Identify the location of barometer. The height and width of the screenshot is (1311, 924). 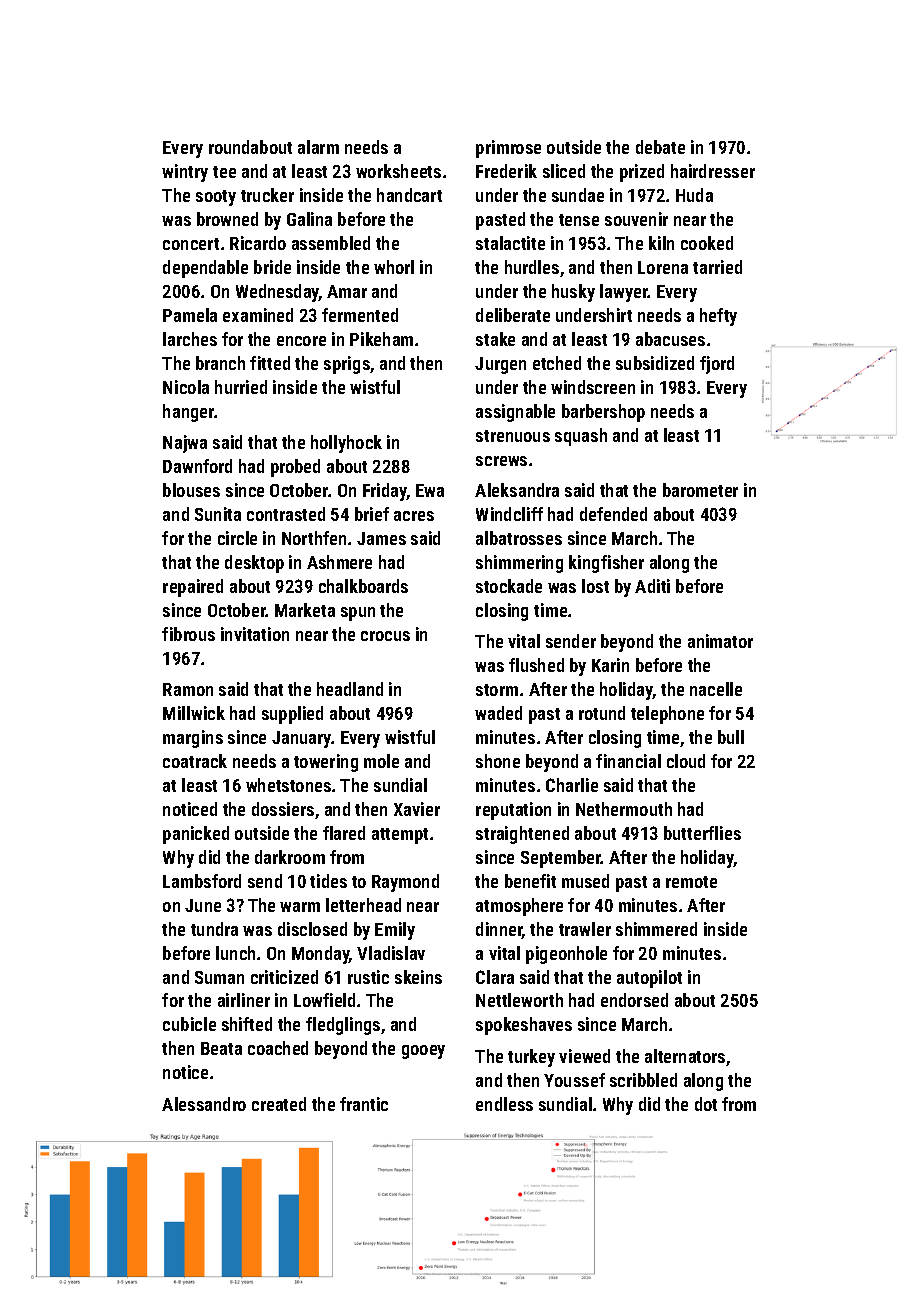
(700, 490).
